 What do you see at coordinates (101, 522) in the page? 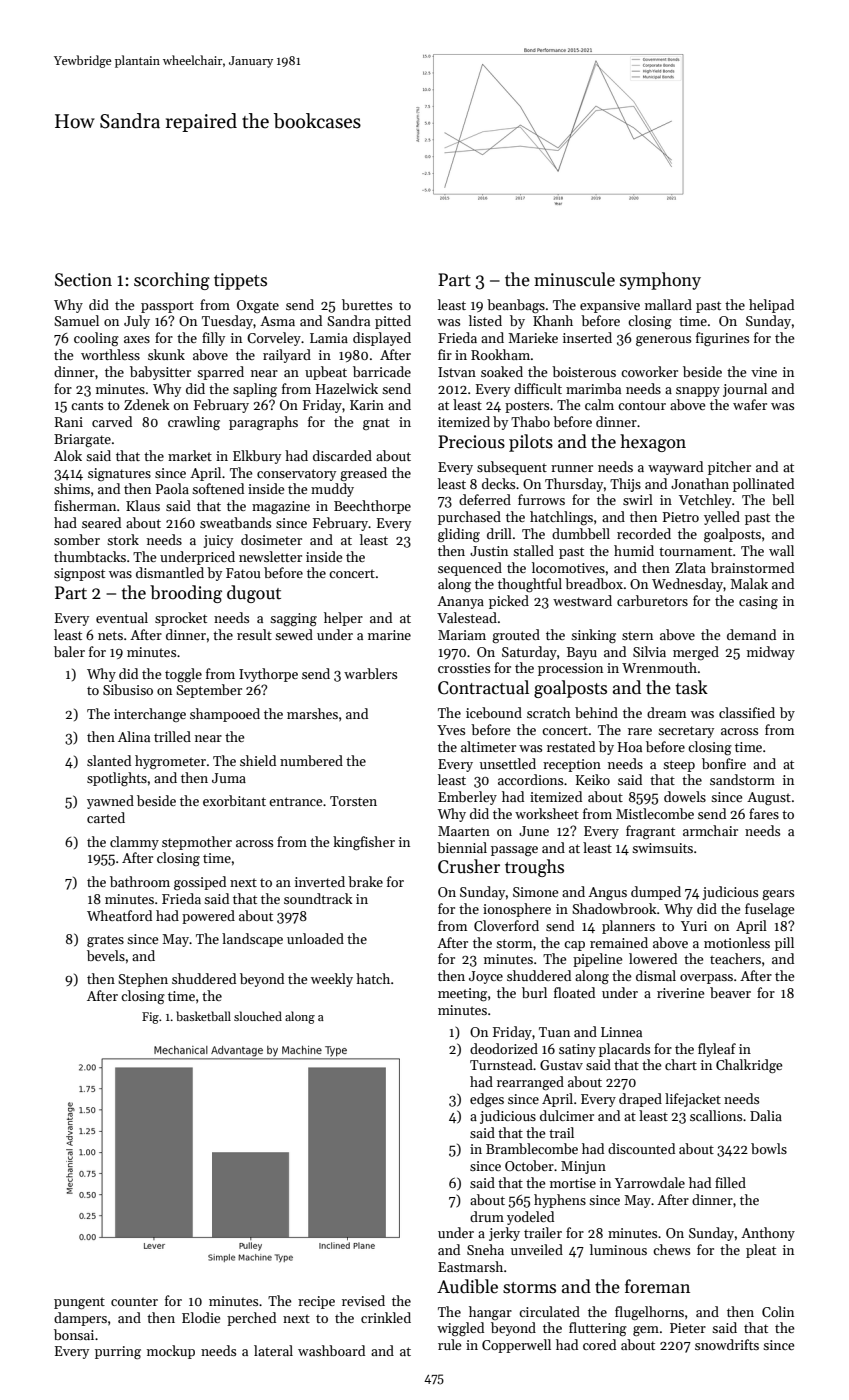
I see `seared` at bounding box center [101, 522].
